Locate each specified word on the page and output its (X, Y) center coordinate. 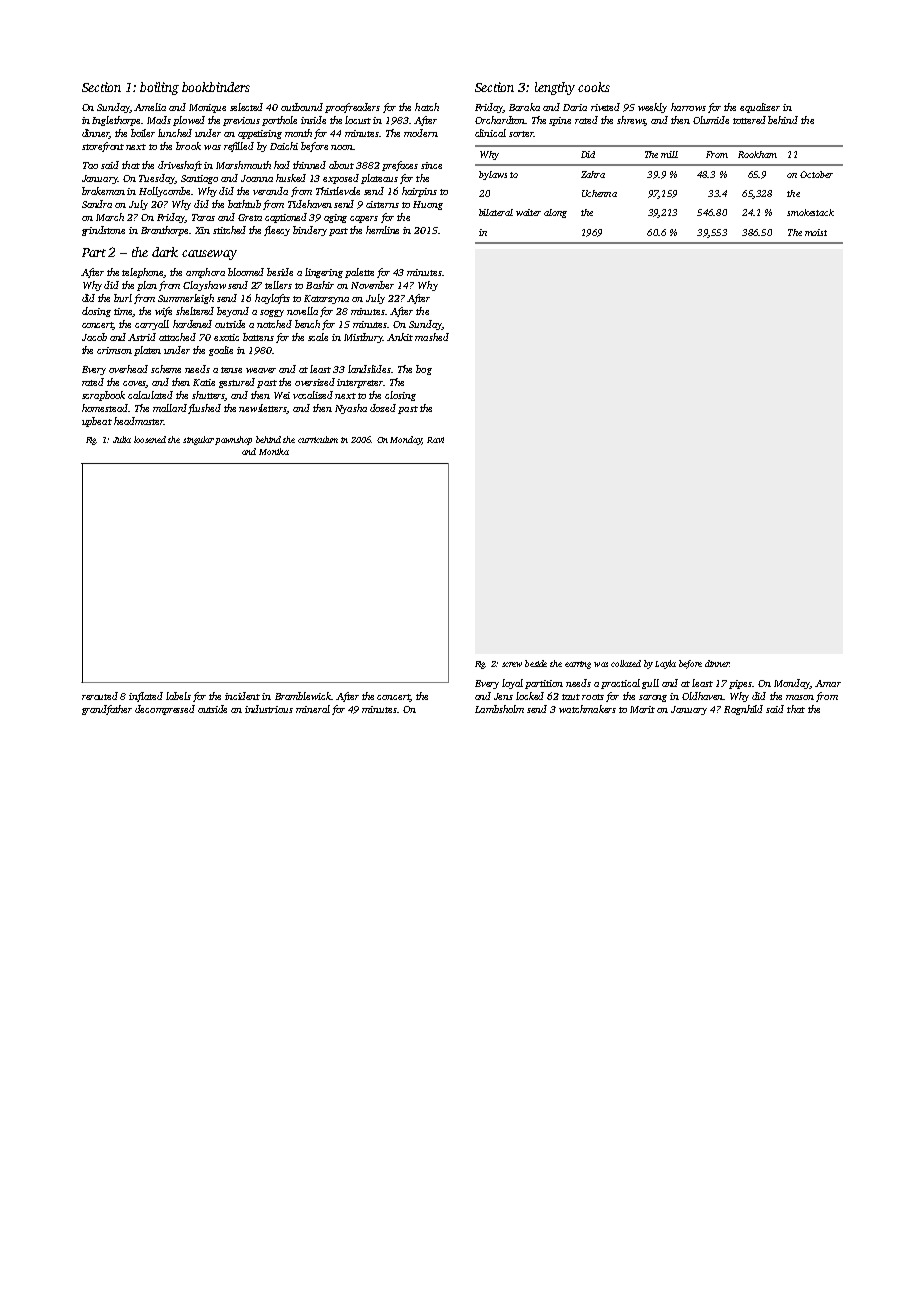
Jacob (94, 337)
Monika (274, 451)
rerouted (100, 696)
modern (421, 133)
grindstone (103, 231)
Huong (428, 205)
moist (816, 232)
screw (512, 664)
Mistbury (363, 338)
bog (424, 370)
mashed (432, 337)
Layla (665, 664)
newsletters (263, 409)
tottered (749, 120)
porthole (279, 121)
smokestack (810, 212)
